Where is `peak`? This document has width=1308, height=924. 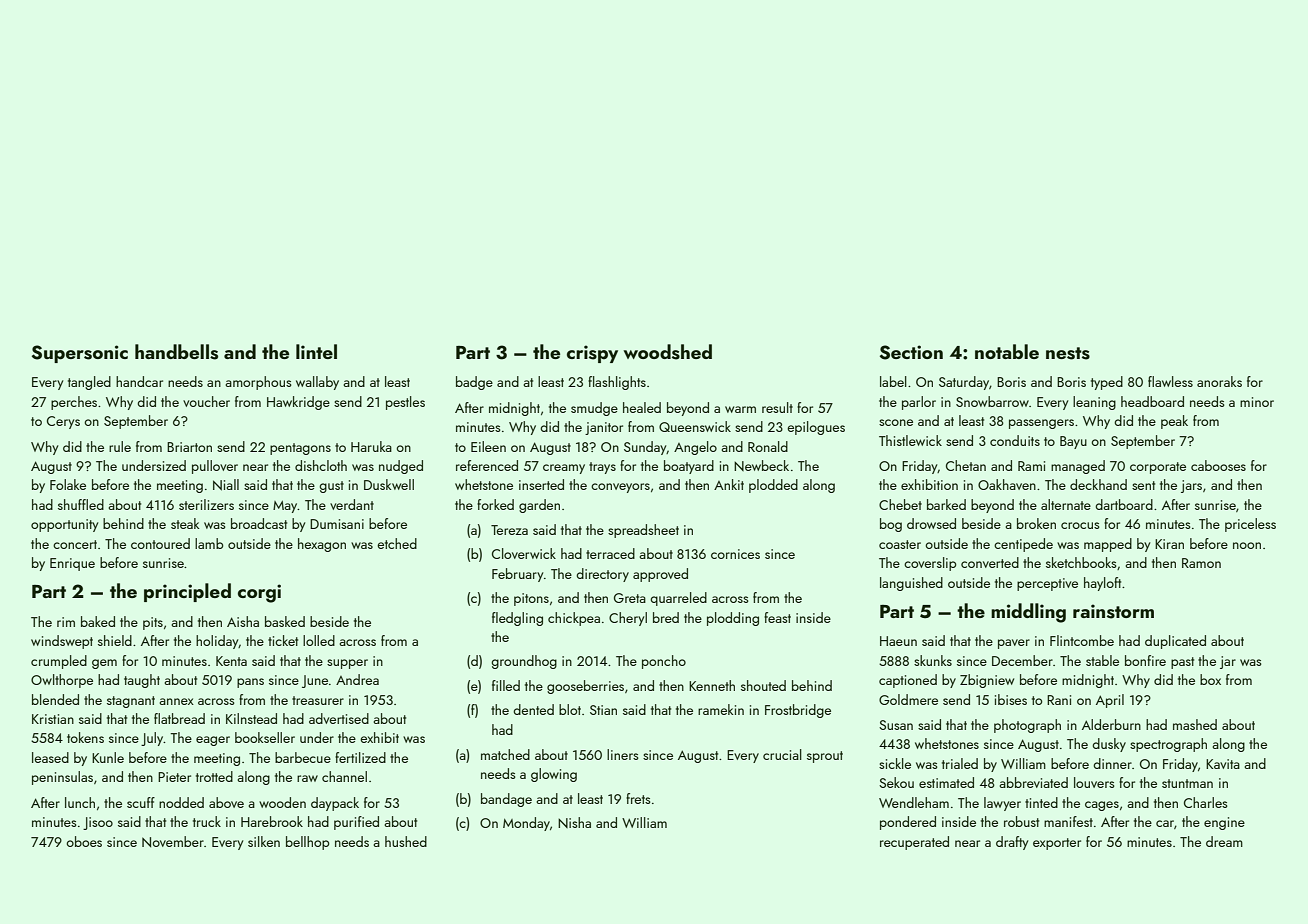
peak is located at coordinates (1174, 422).
